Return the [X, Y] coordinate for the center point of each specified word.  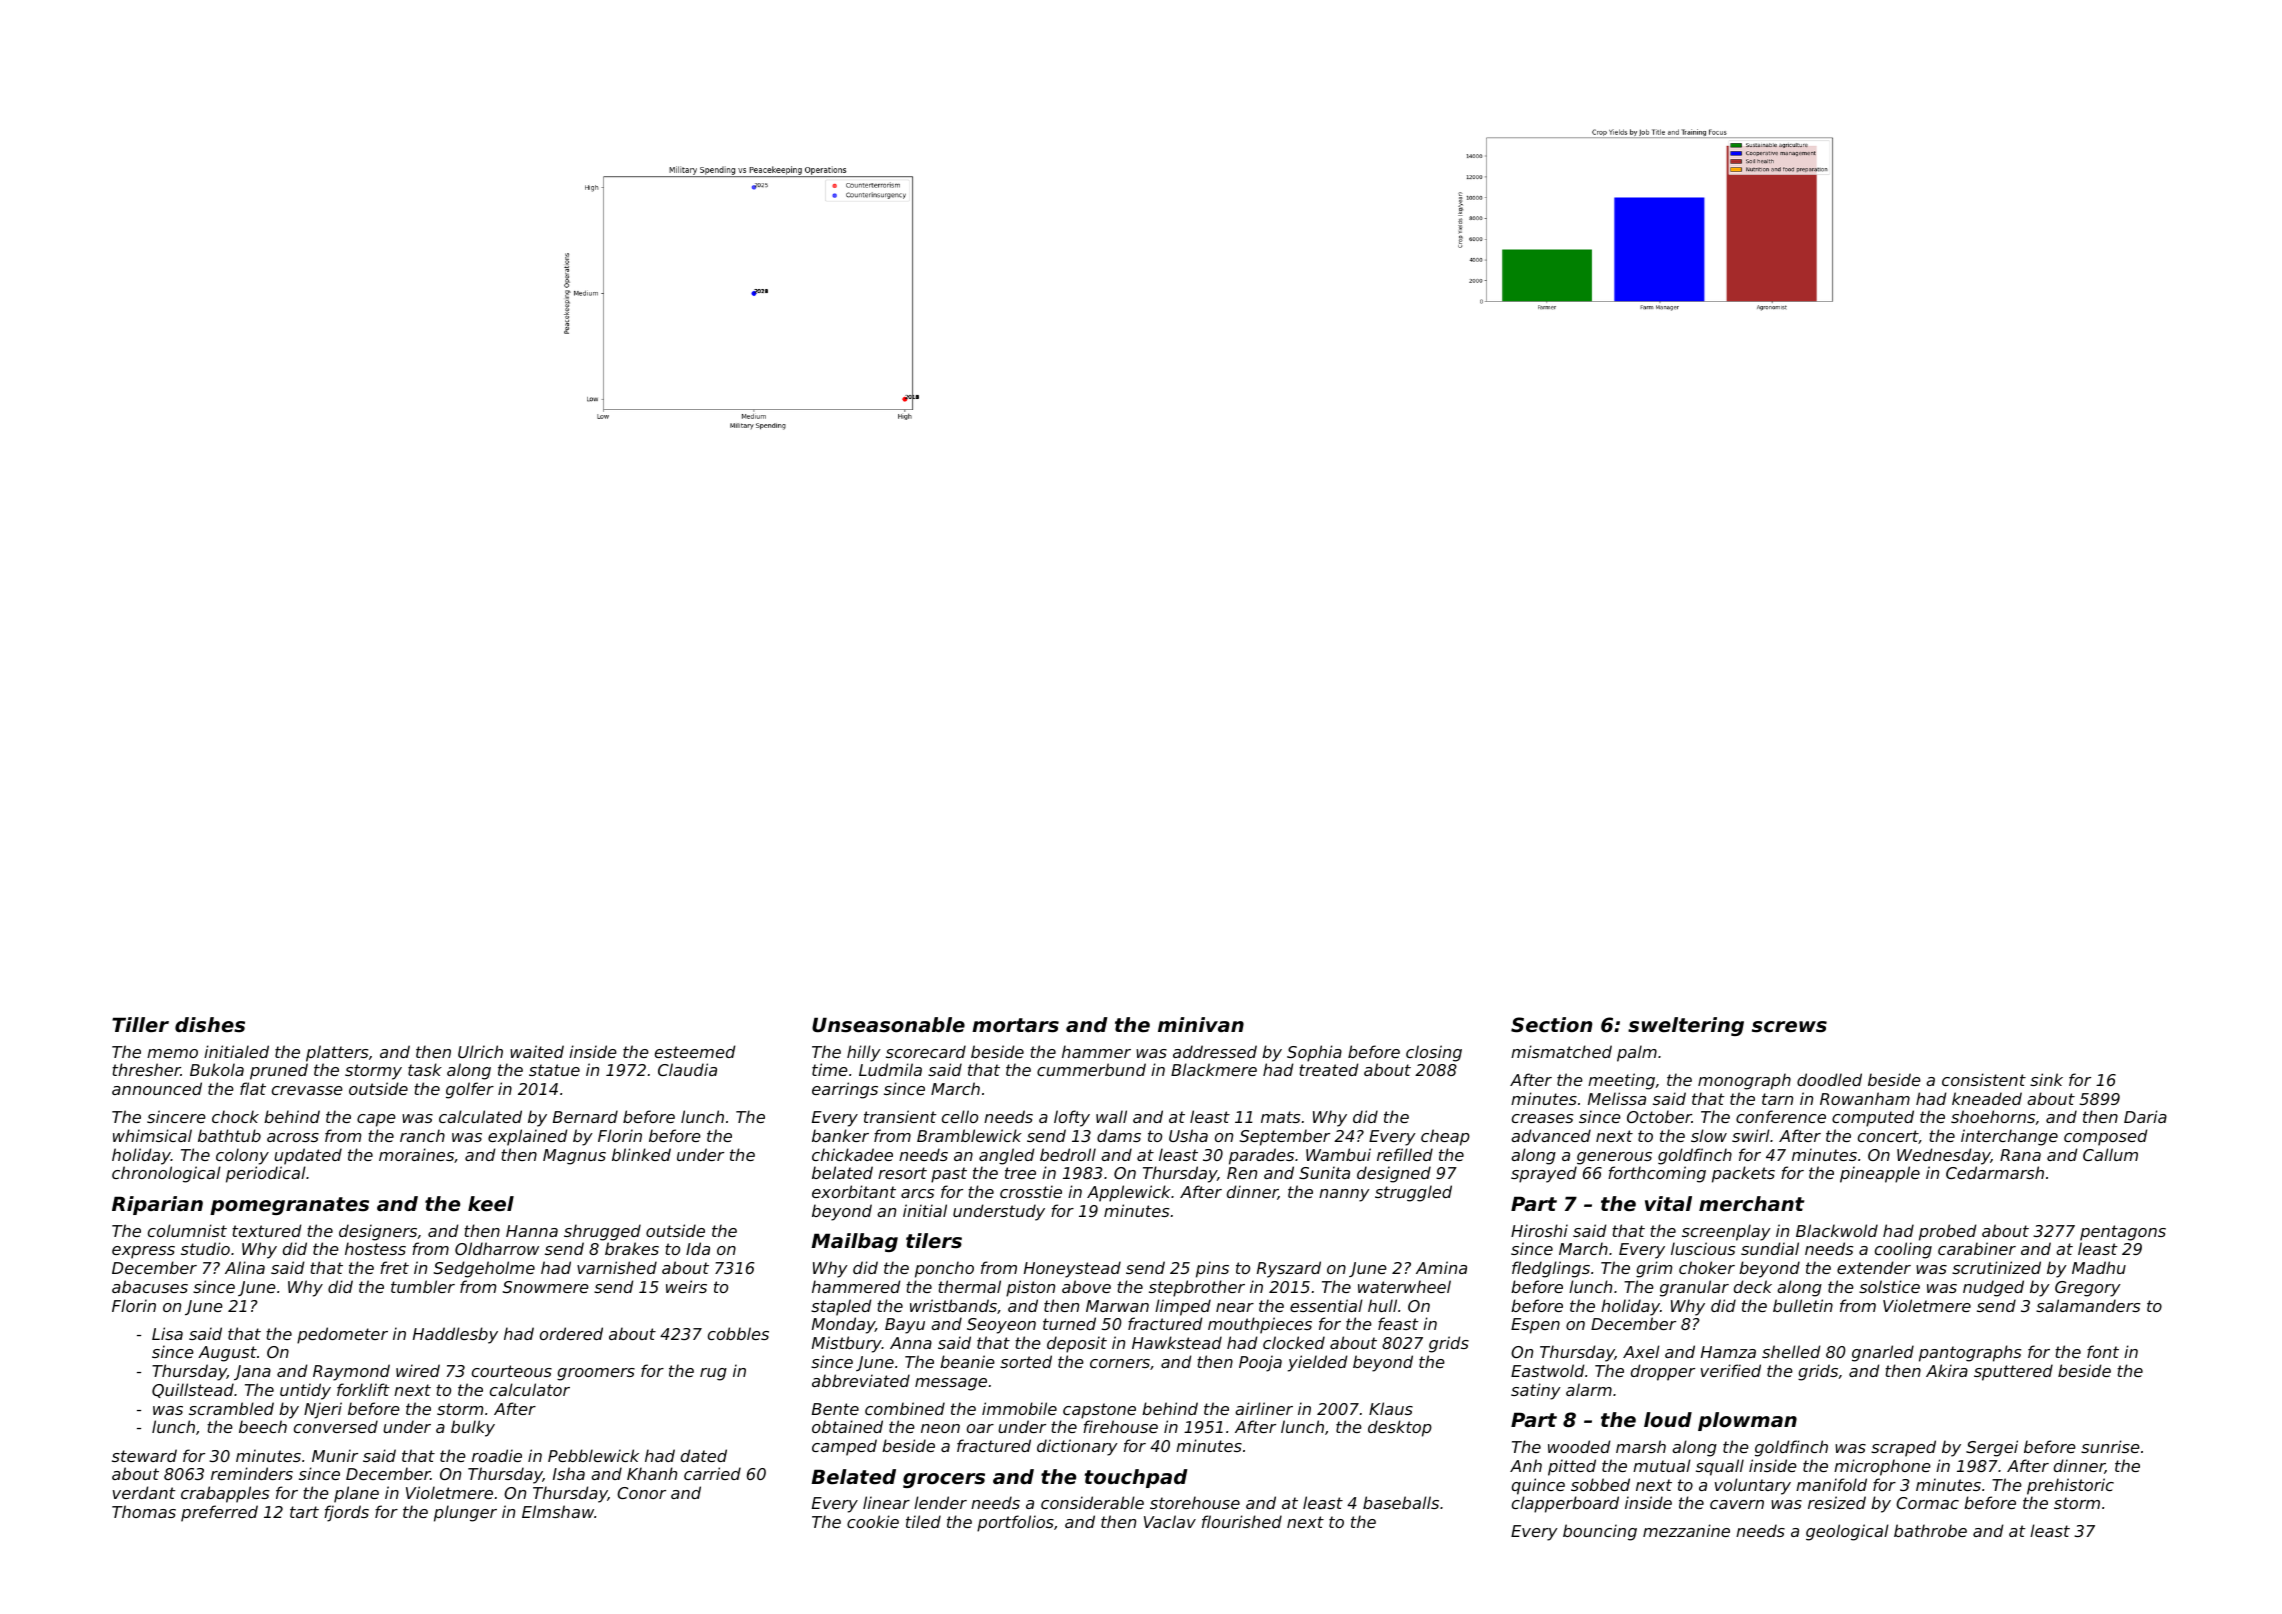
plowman [1747, 1421]
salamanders [2088, 1305]
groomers [596, 1374]
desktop [1400, 1428]
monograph [1744, 1081]
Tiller [140, 1025]
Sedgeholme [484, 1269]
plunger [465, 1513]
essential [1326, 1305]
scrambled [231, 1408]
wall [1111, 1116]
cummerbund [1091, 1069]
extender [1874, 1267]
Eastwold [1548, 1370]
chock [235, 1116]
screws [1789, 1027]
